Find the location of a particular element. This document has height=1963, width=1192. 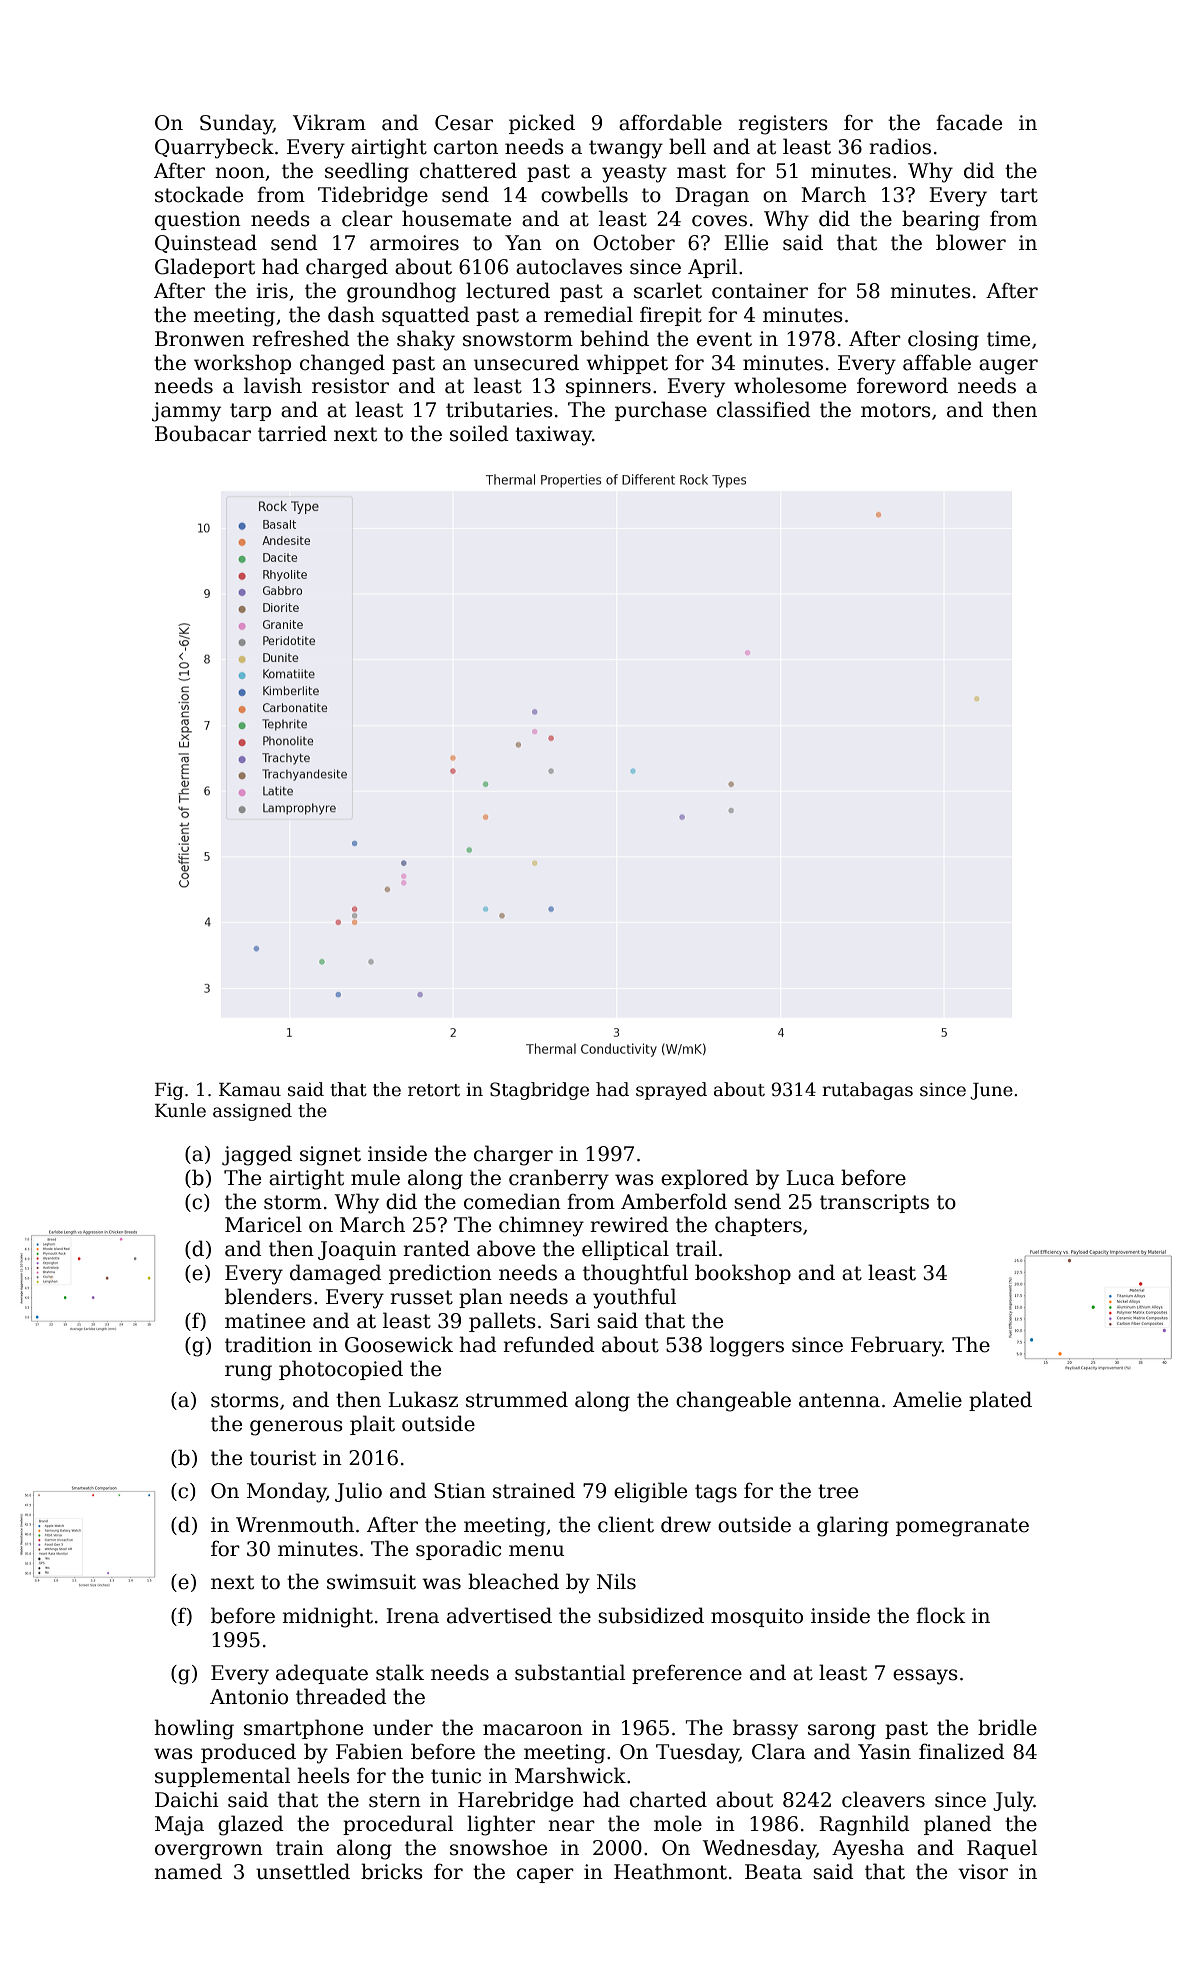

trail is located at coordinates (696, 1248).
